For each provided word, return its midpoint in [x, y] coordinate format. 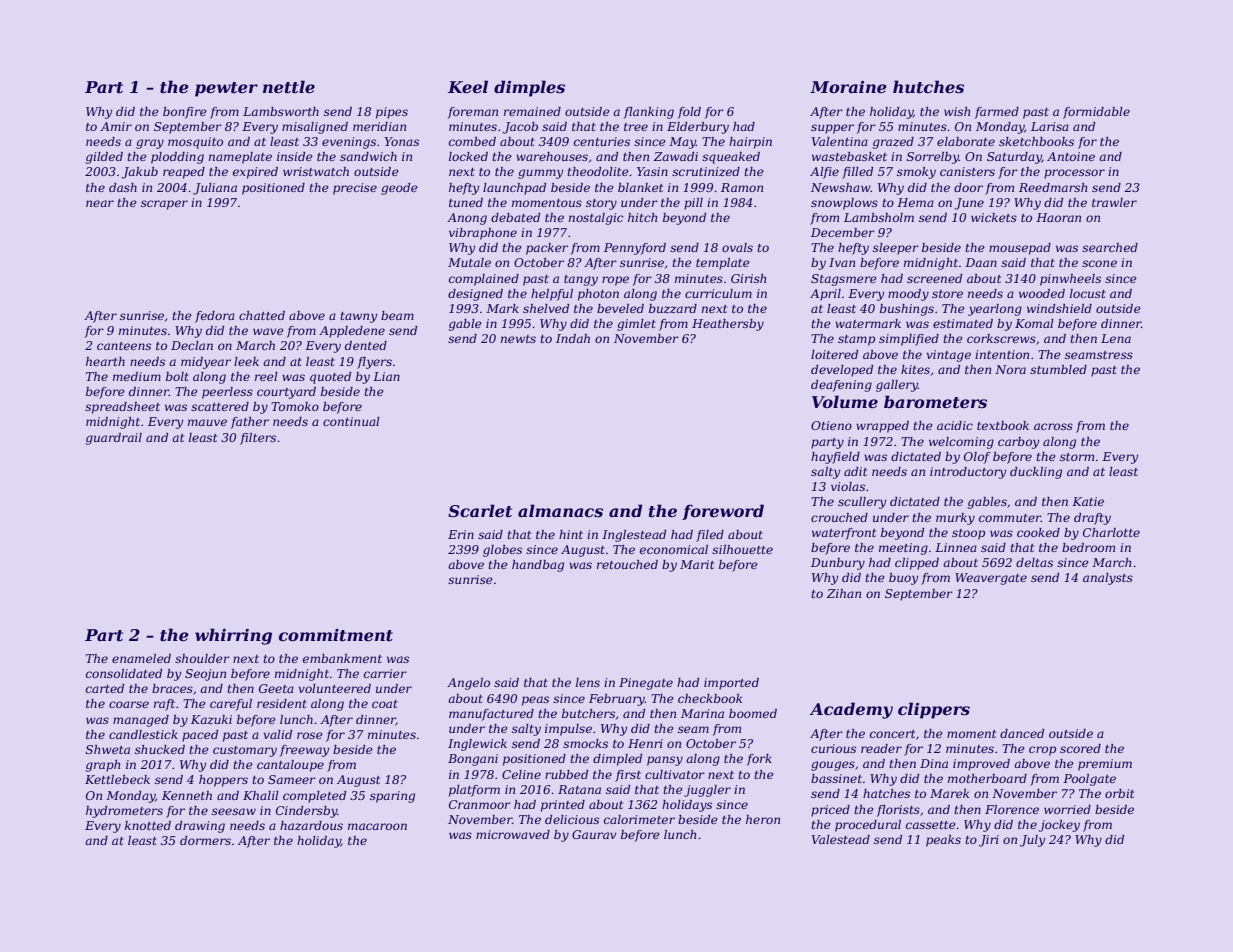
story [601, 204]
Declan [192, 345]
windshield [1059, 308]
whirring [233, 636]
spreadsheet [122, 408]
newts [518, 339]
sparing [392, 797]
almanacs [560, 510]
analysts [1108, 579]
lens [588, 682]
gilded [104, 158]
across [1053, 426]
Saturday [1014, 158]
